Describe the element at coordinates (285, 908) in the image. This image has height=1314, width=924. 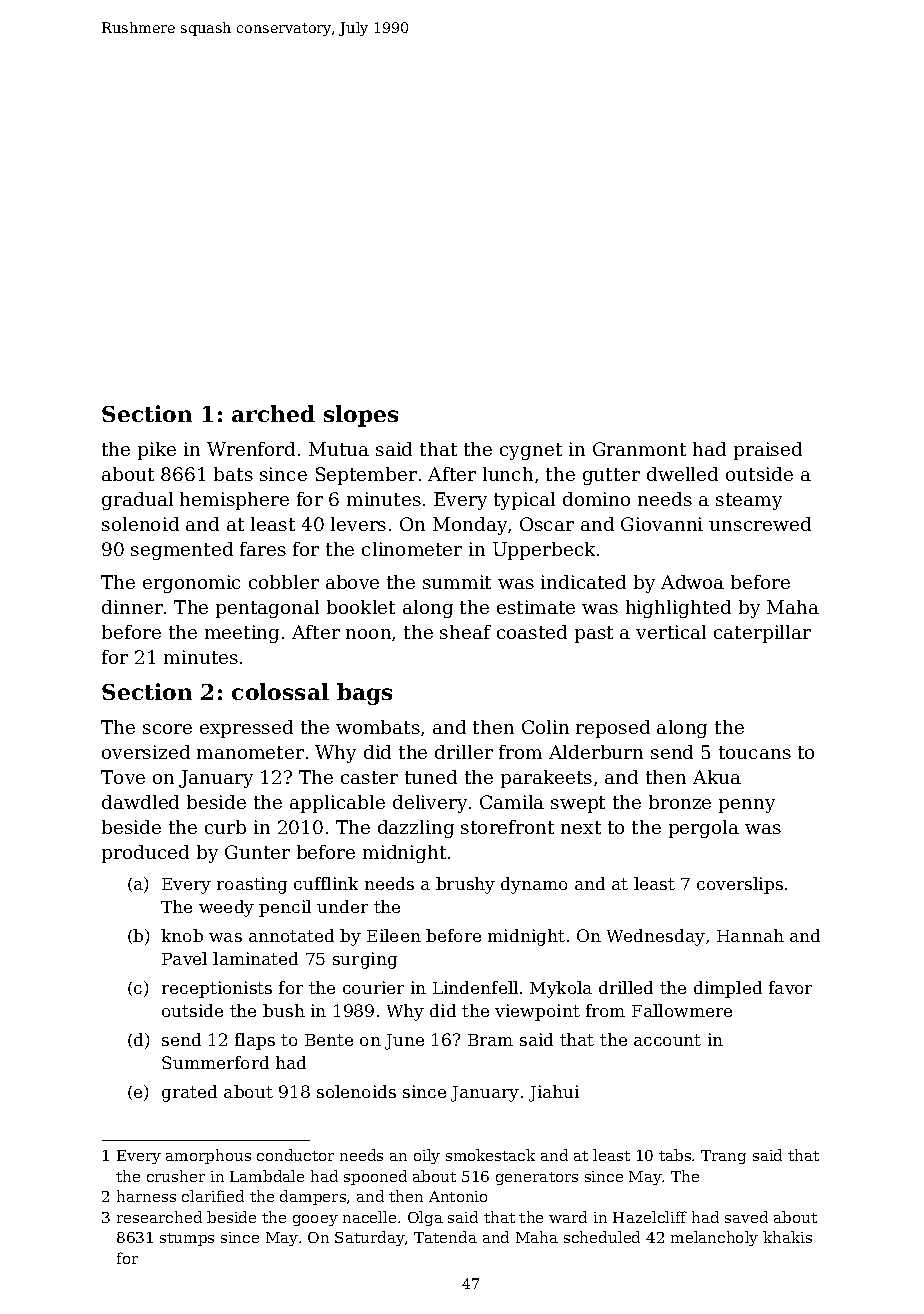
I see `pencil` at that location.
